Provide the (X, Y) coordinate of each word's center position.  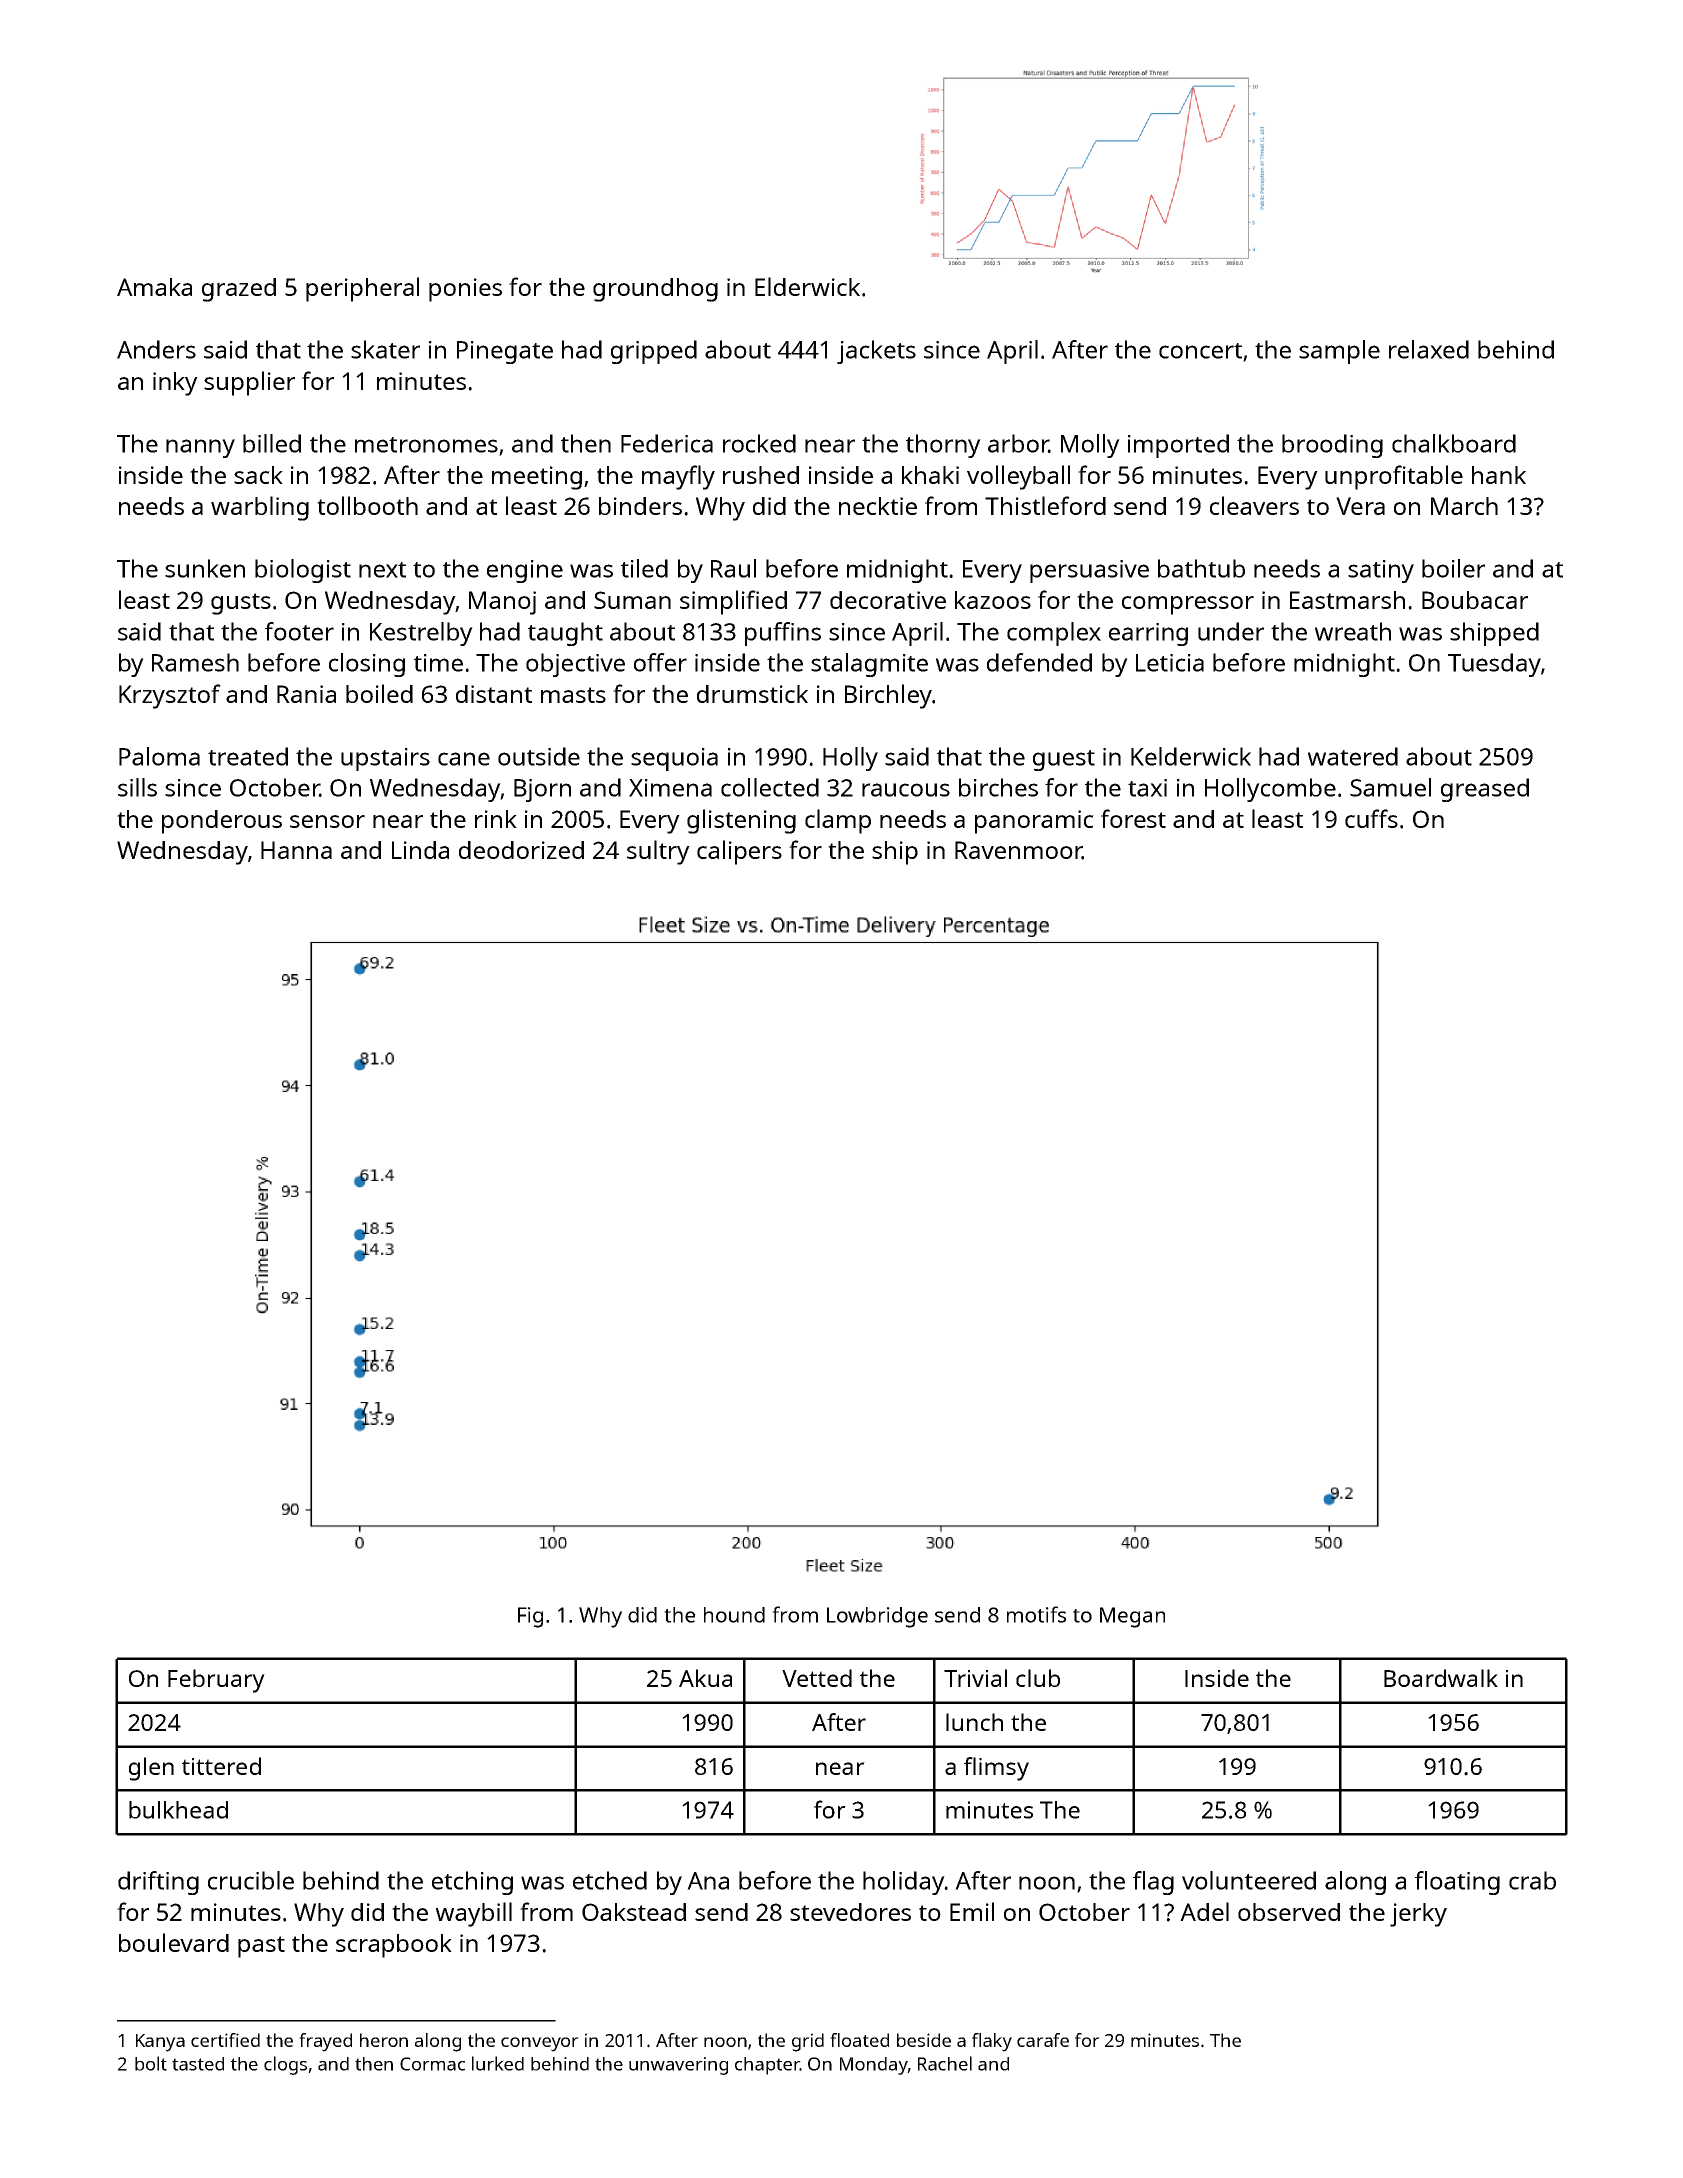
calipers (739, 852)
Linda (420, 850)
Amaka (154, 287)
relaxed (1429, 349)
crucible (251, 1880)
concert (1200, 351)
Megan (1132, 1617)
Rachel (945, 2063)
